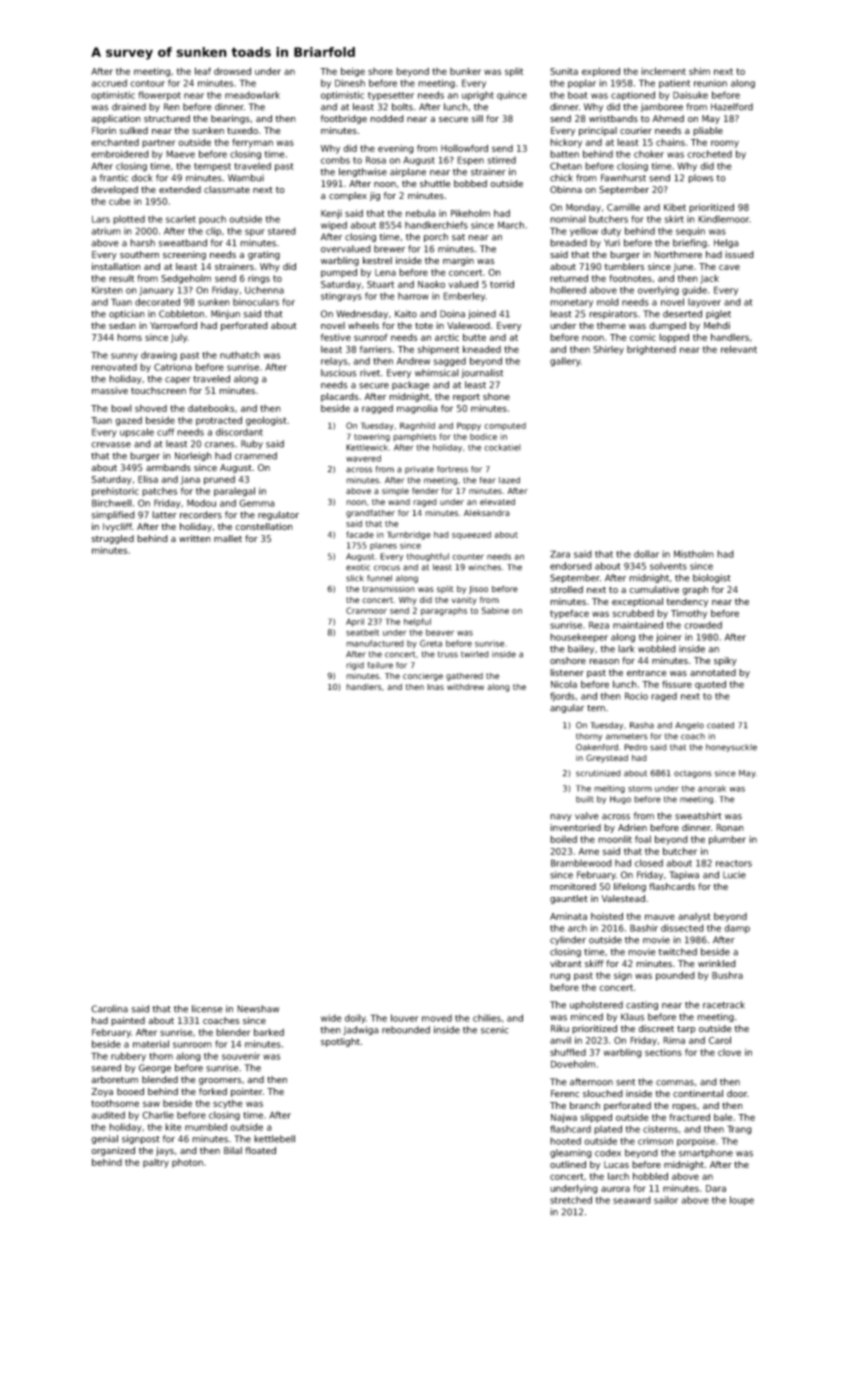  What do you see at coordinates (690, 243) in the page?
I see `briefing` at bounding box center [690, 243].
